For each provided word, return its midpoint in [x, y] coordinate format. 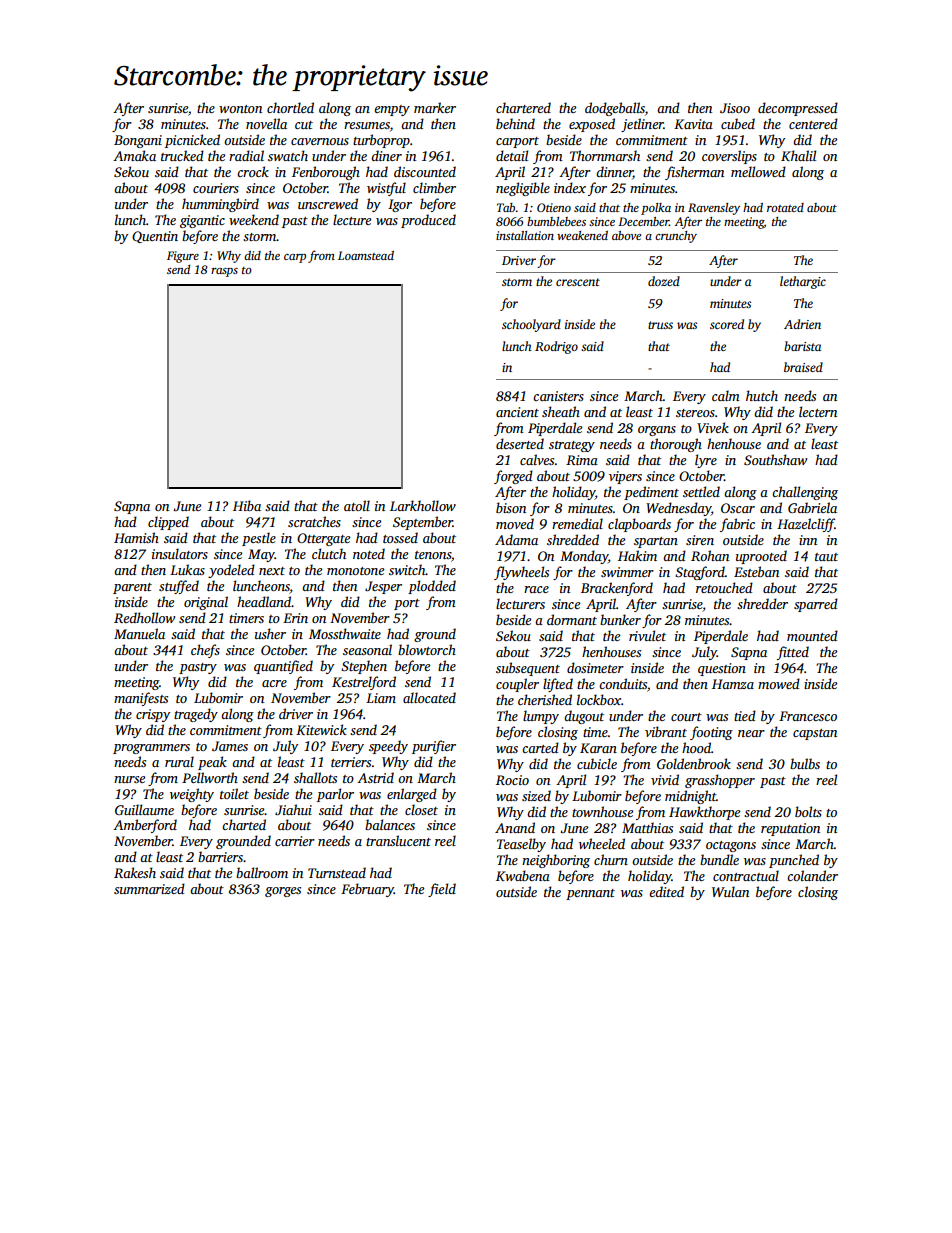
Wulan [730, 891]
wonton [240, 109]
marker [435, 107]
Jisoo [735, 108]
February [367, 890]
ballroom [262, 872]
